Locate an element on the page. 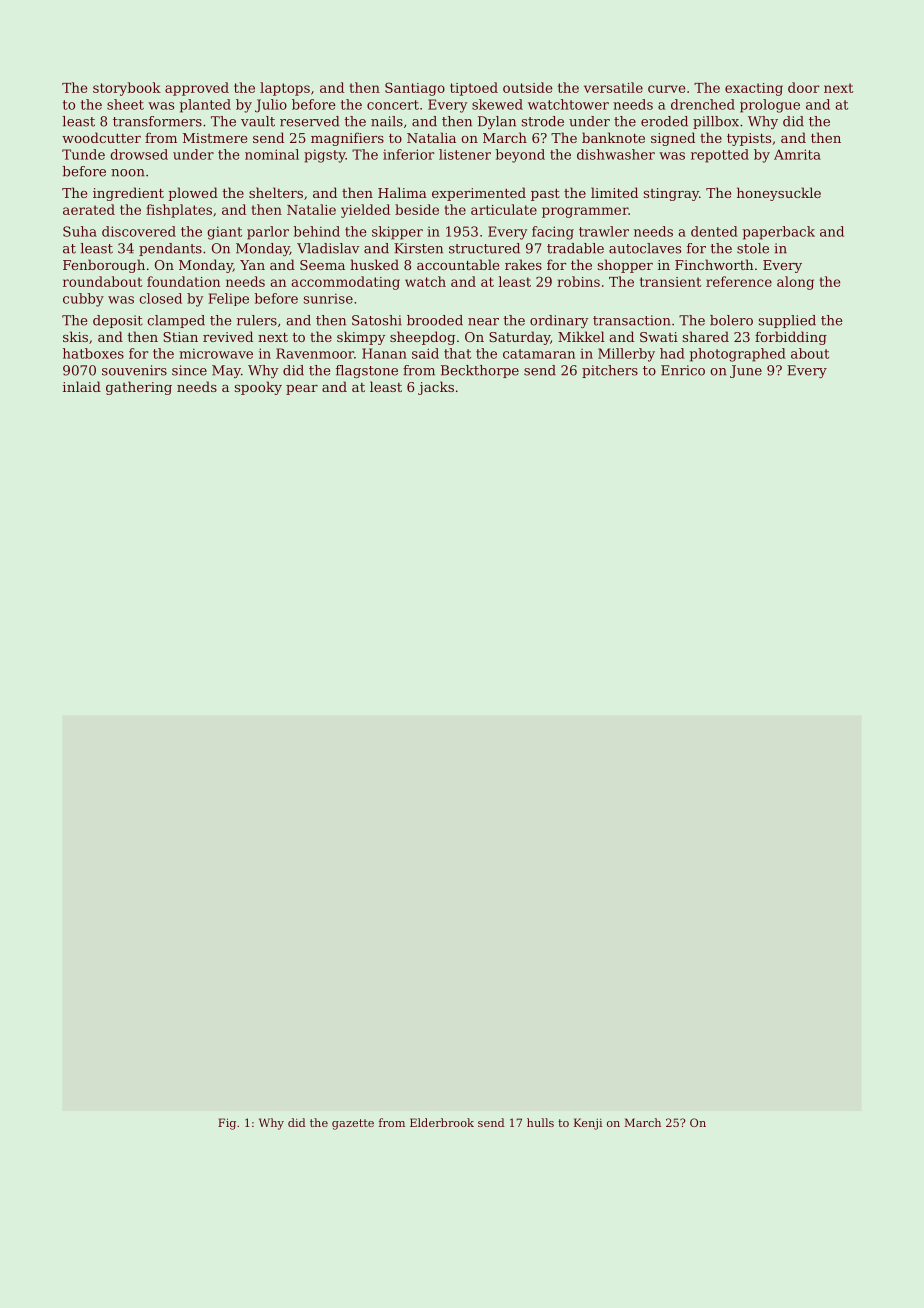 The height and width of the document is (1308, 924). Santiago is located at coordinates (415, 89).
